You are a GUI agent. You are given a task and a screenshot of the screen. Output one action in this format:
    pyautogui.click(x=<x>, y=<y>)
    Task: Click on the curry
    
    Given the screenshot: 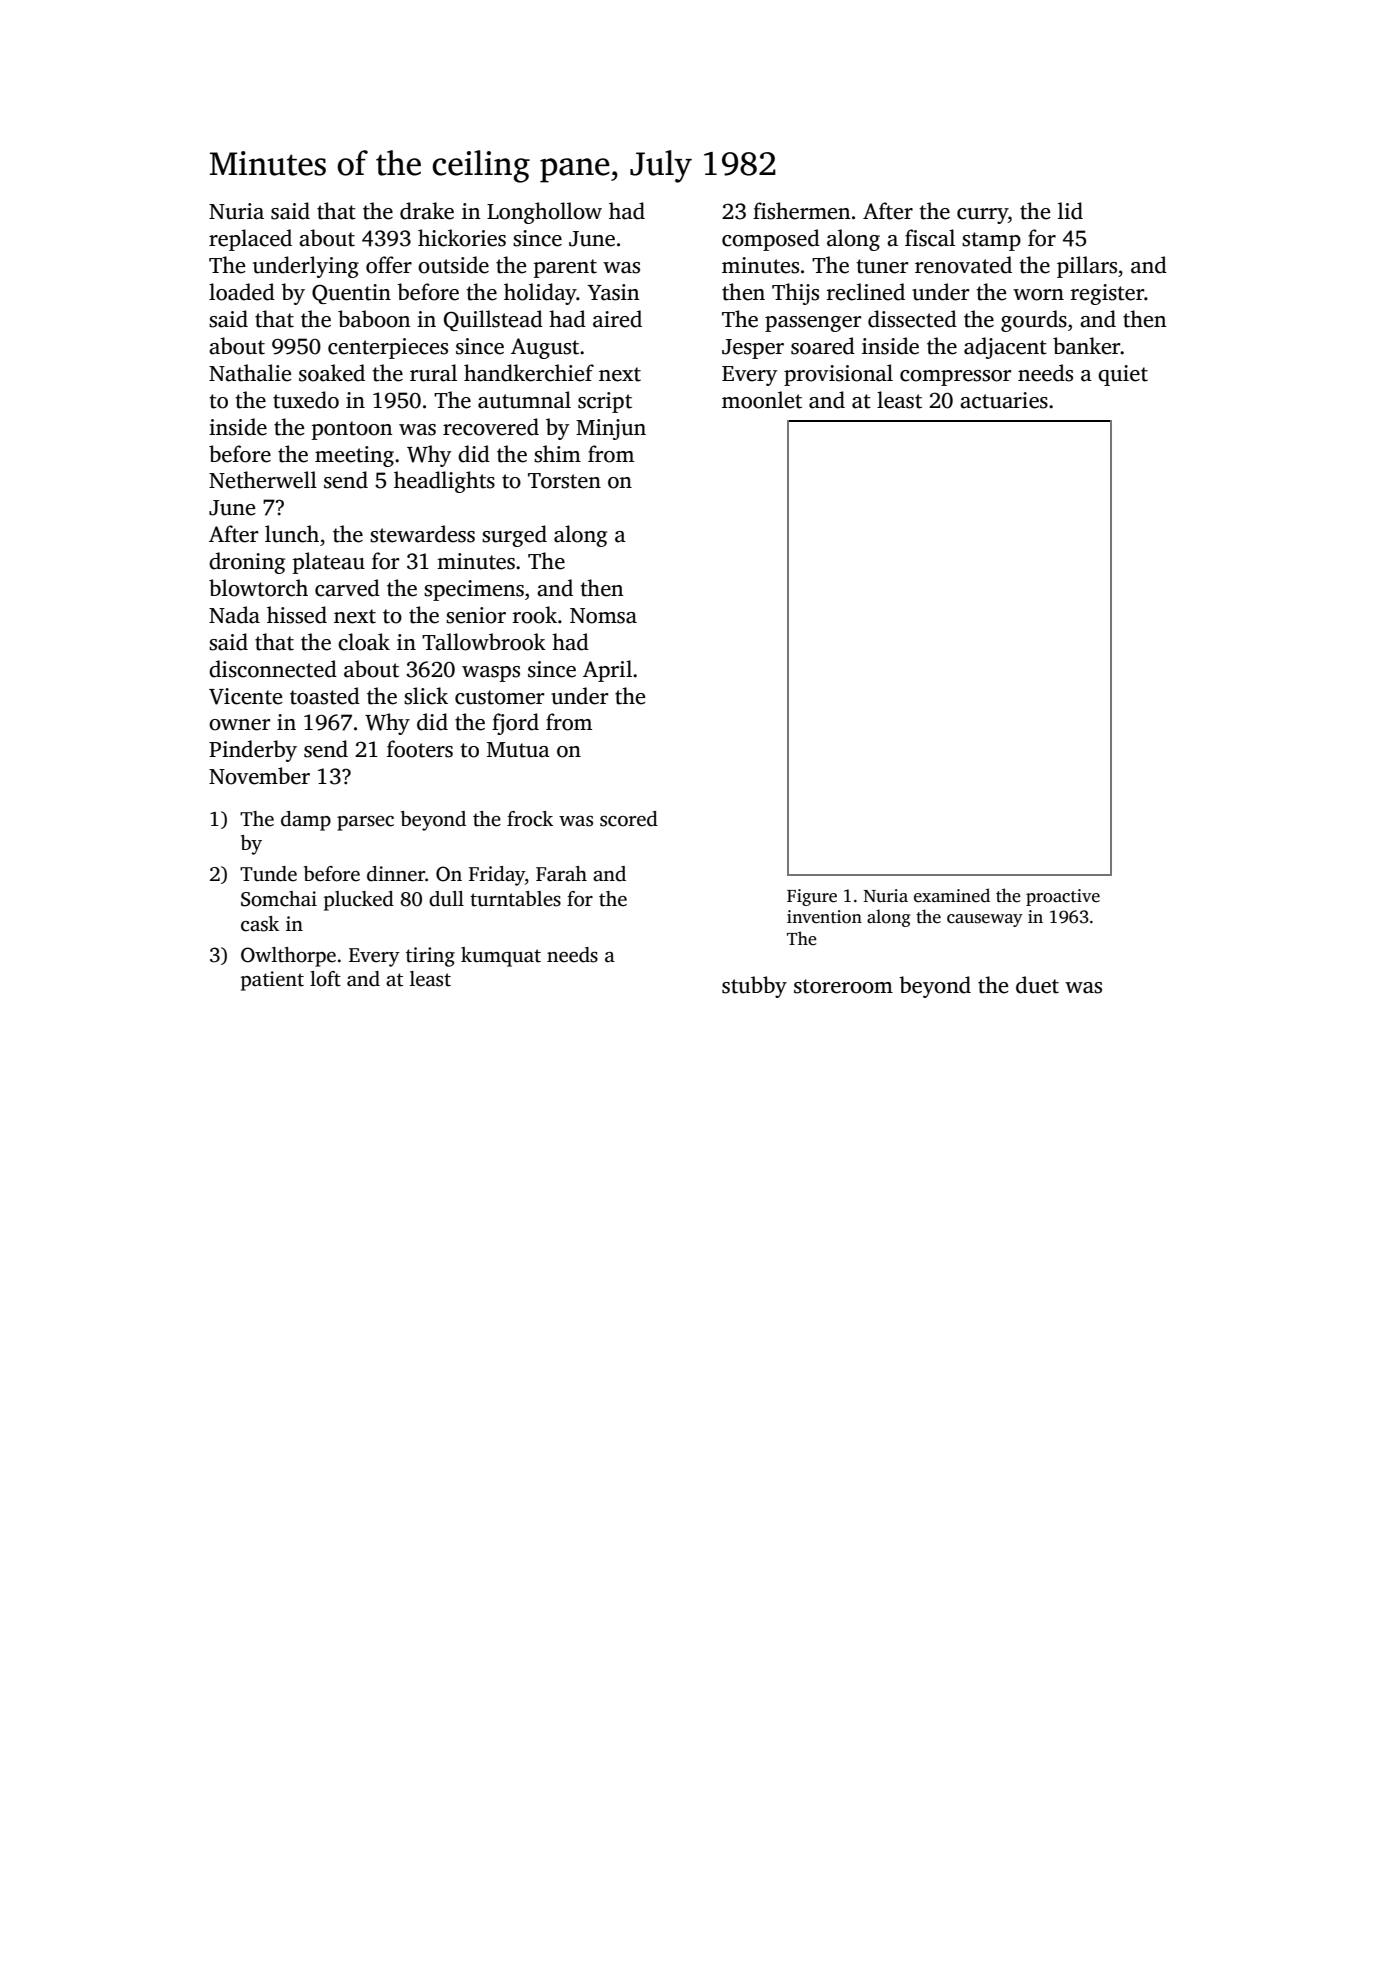 What is the action you would take?
    pyautogui.click(x=982, y=216)
